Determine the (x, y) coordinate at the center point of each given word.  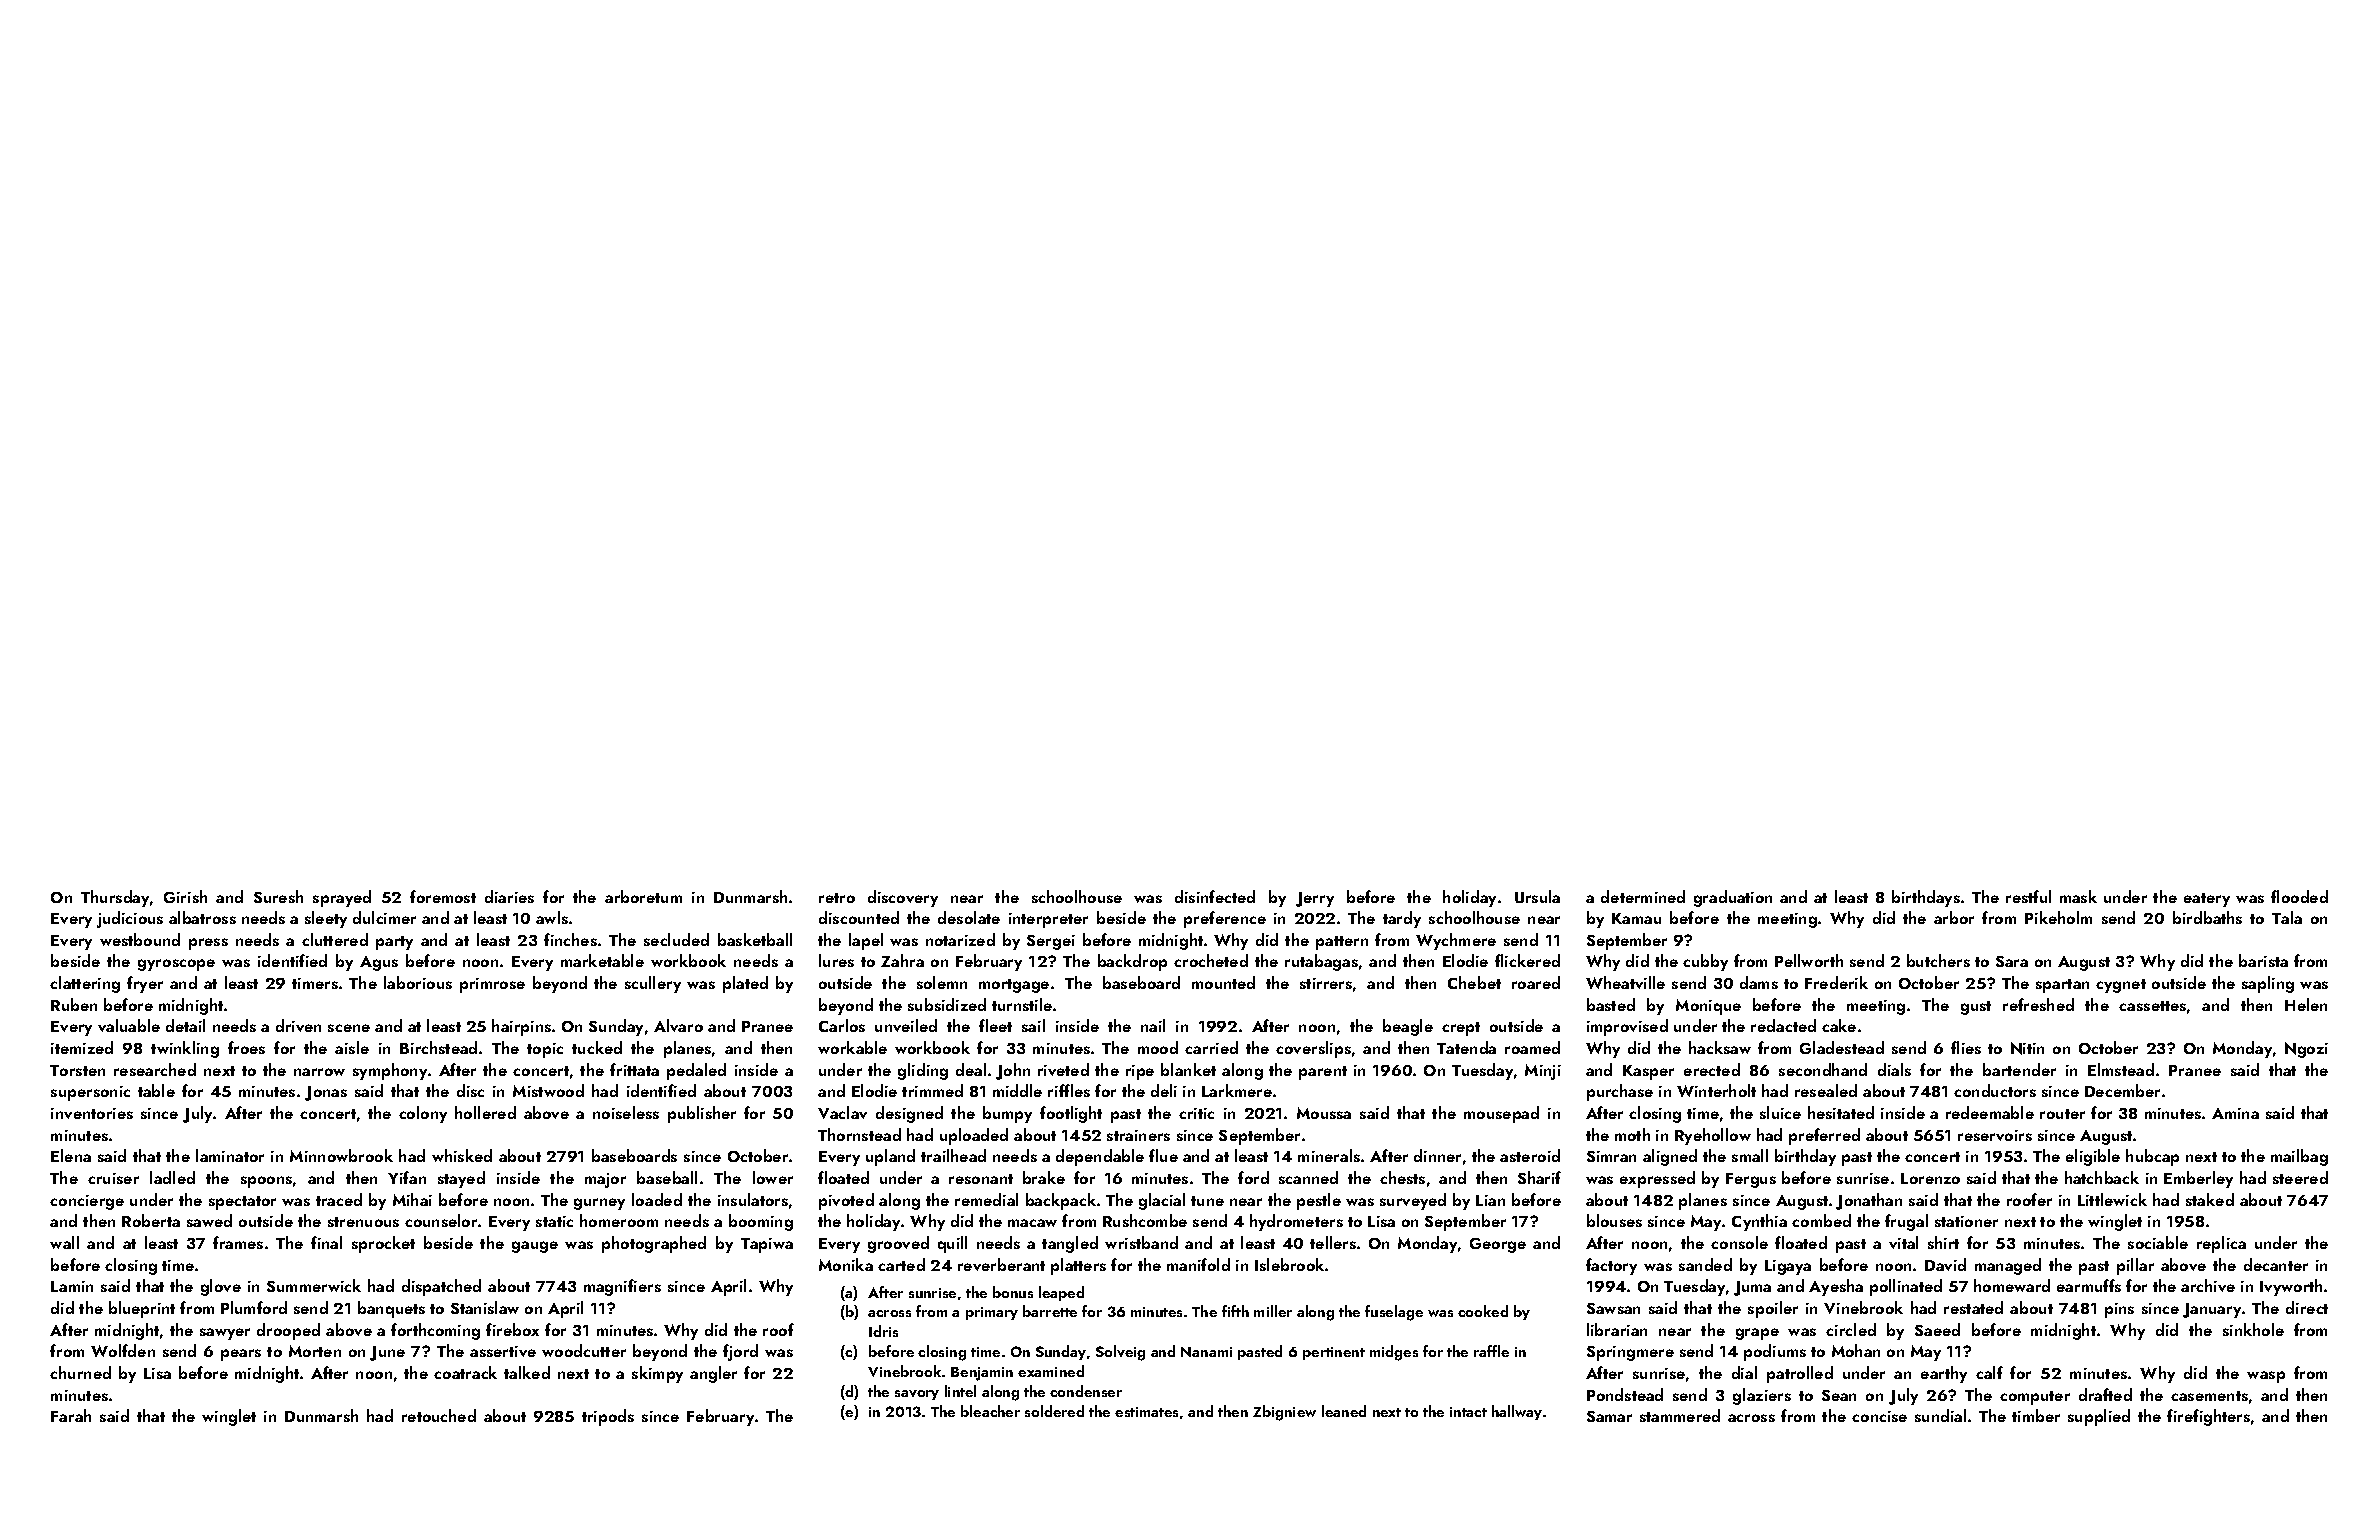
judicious (130, 919)
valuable (129, 1025)
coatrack (465, 1372)
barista (2263, 960)
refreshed (2038, 1004)
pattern (1342, 943)
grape (1757, 1334)
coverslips (1313, 1049)
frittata (634, 1069)
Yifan (407, 1177)
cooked (1483, 1311)
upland (890, 1157)
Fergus (1751, 1180)
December (2122, 1090)
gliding (923, 1071)
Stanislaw (485, 1307)
